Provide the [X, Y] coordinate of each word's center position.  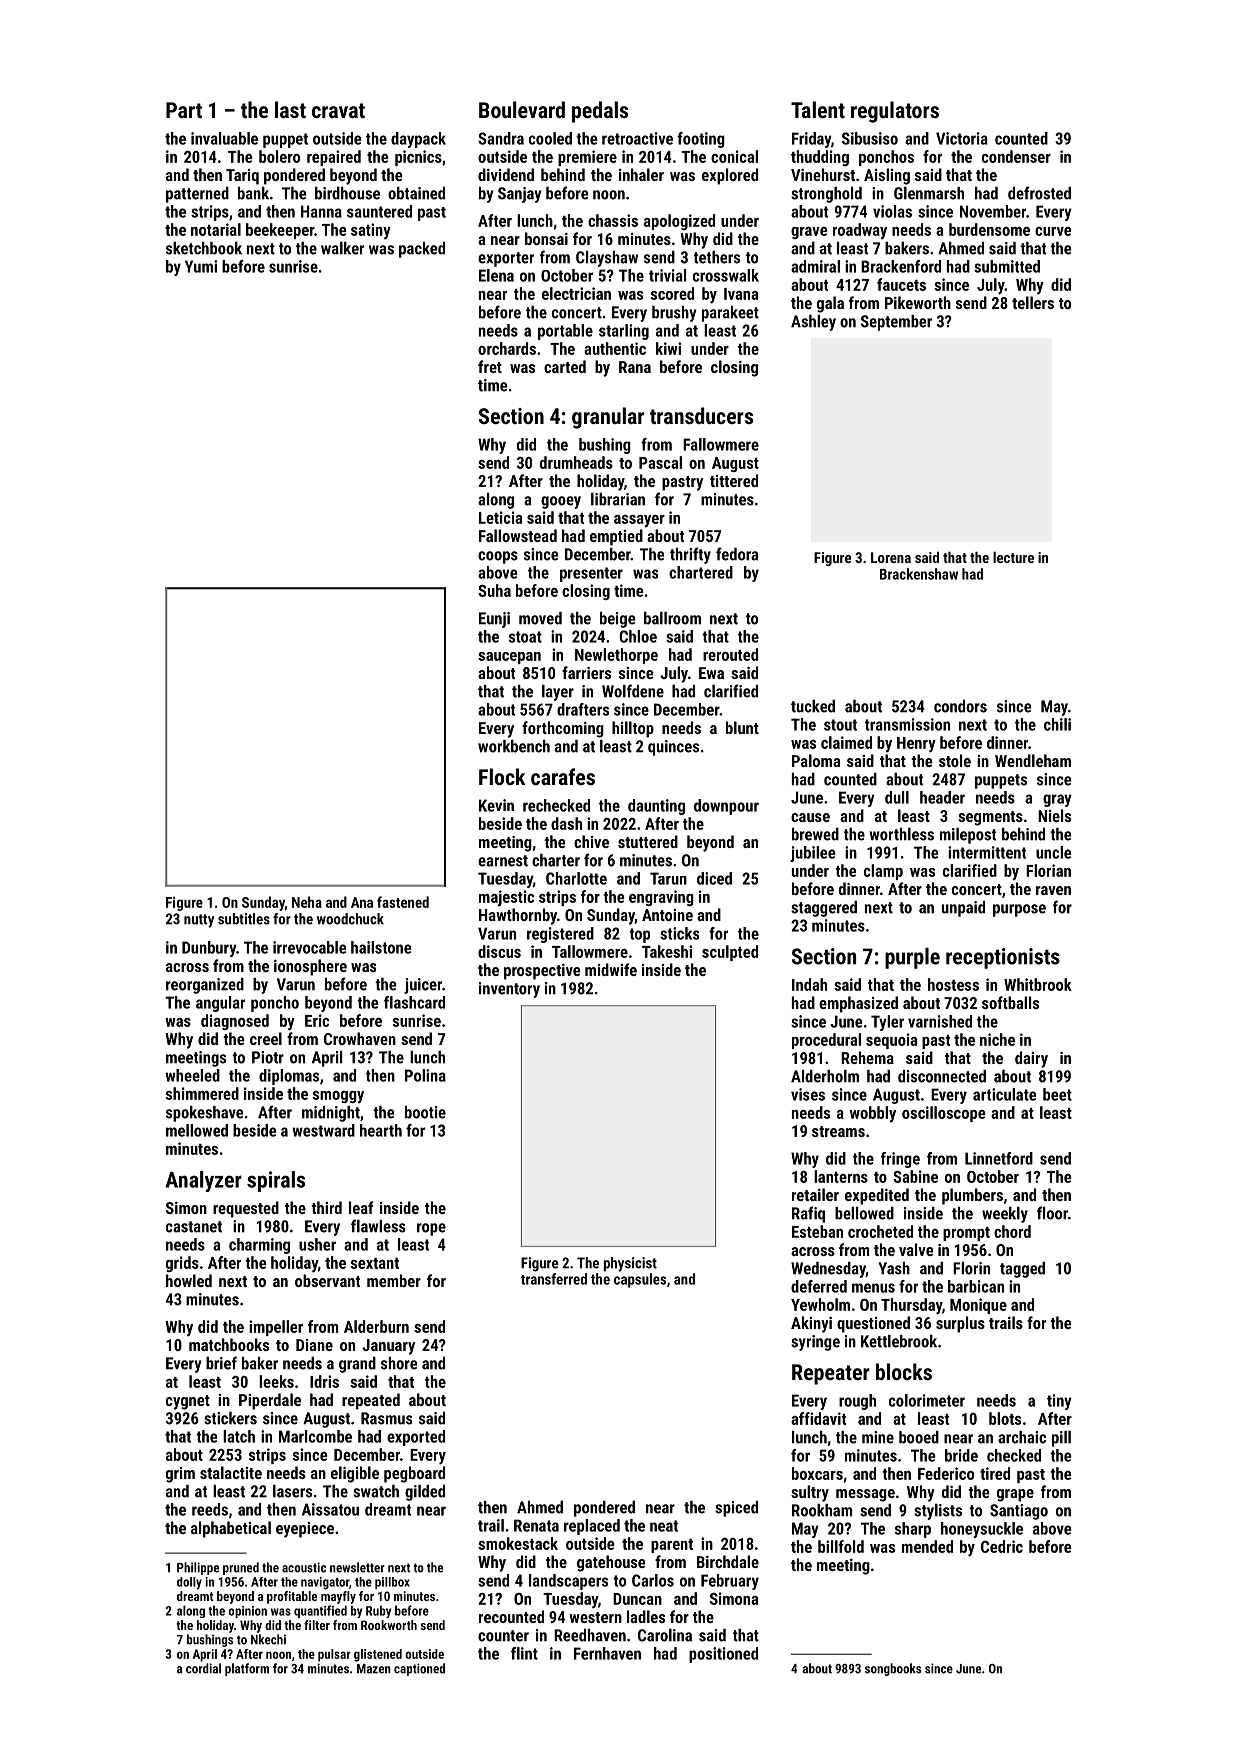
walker [342, 248]
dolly [189, 1583]
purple [912, 958]
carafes [563, 776]
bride [961, 1455]
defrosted [1039, 193]
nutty [199, 921]
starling [624, 332]
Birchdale [728, 1561]
